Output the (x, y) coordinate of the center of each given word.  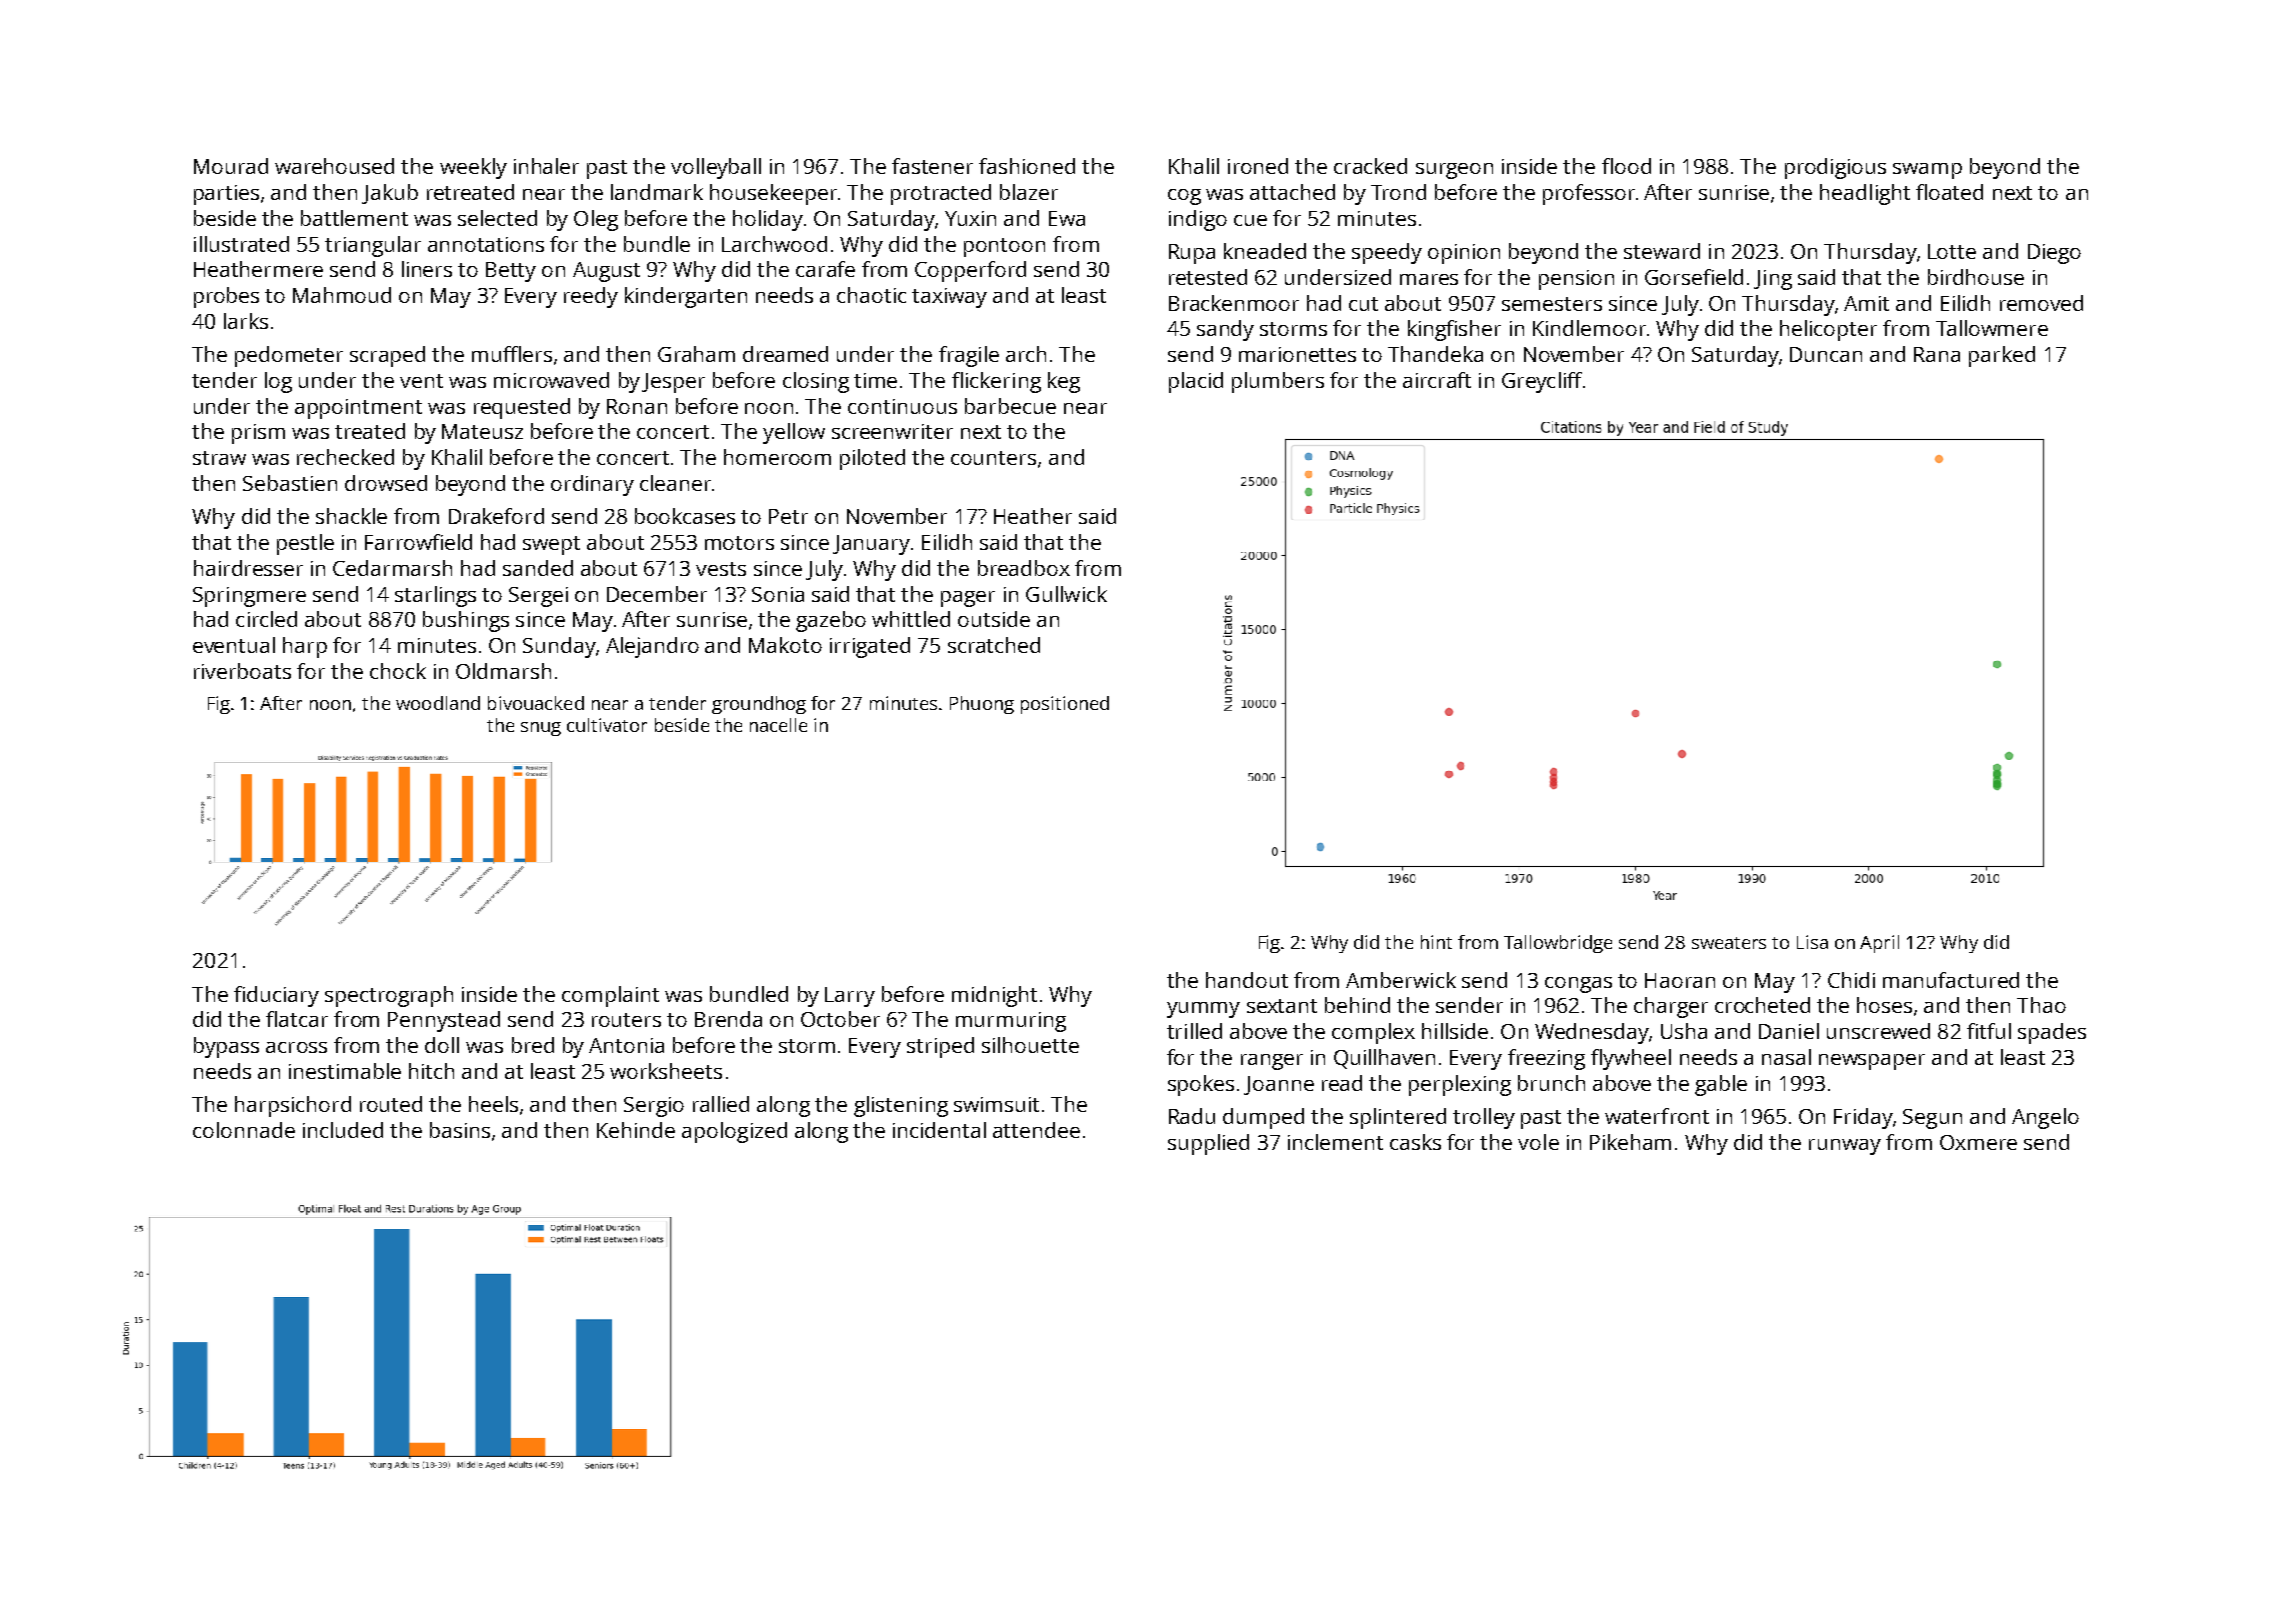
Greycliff (1542, 382)
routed (391, 1104)
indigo (1198, 220)
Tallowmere (1992, 328)
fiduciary (276, 996)
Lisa (1812, 942)
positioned (1065, 705)
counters (993, 458)
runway (1845, 1147)
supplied (1208, 1144)
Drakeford (496, 516)
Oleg (596, 220)
